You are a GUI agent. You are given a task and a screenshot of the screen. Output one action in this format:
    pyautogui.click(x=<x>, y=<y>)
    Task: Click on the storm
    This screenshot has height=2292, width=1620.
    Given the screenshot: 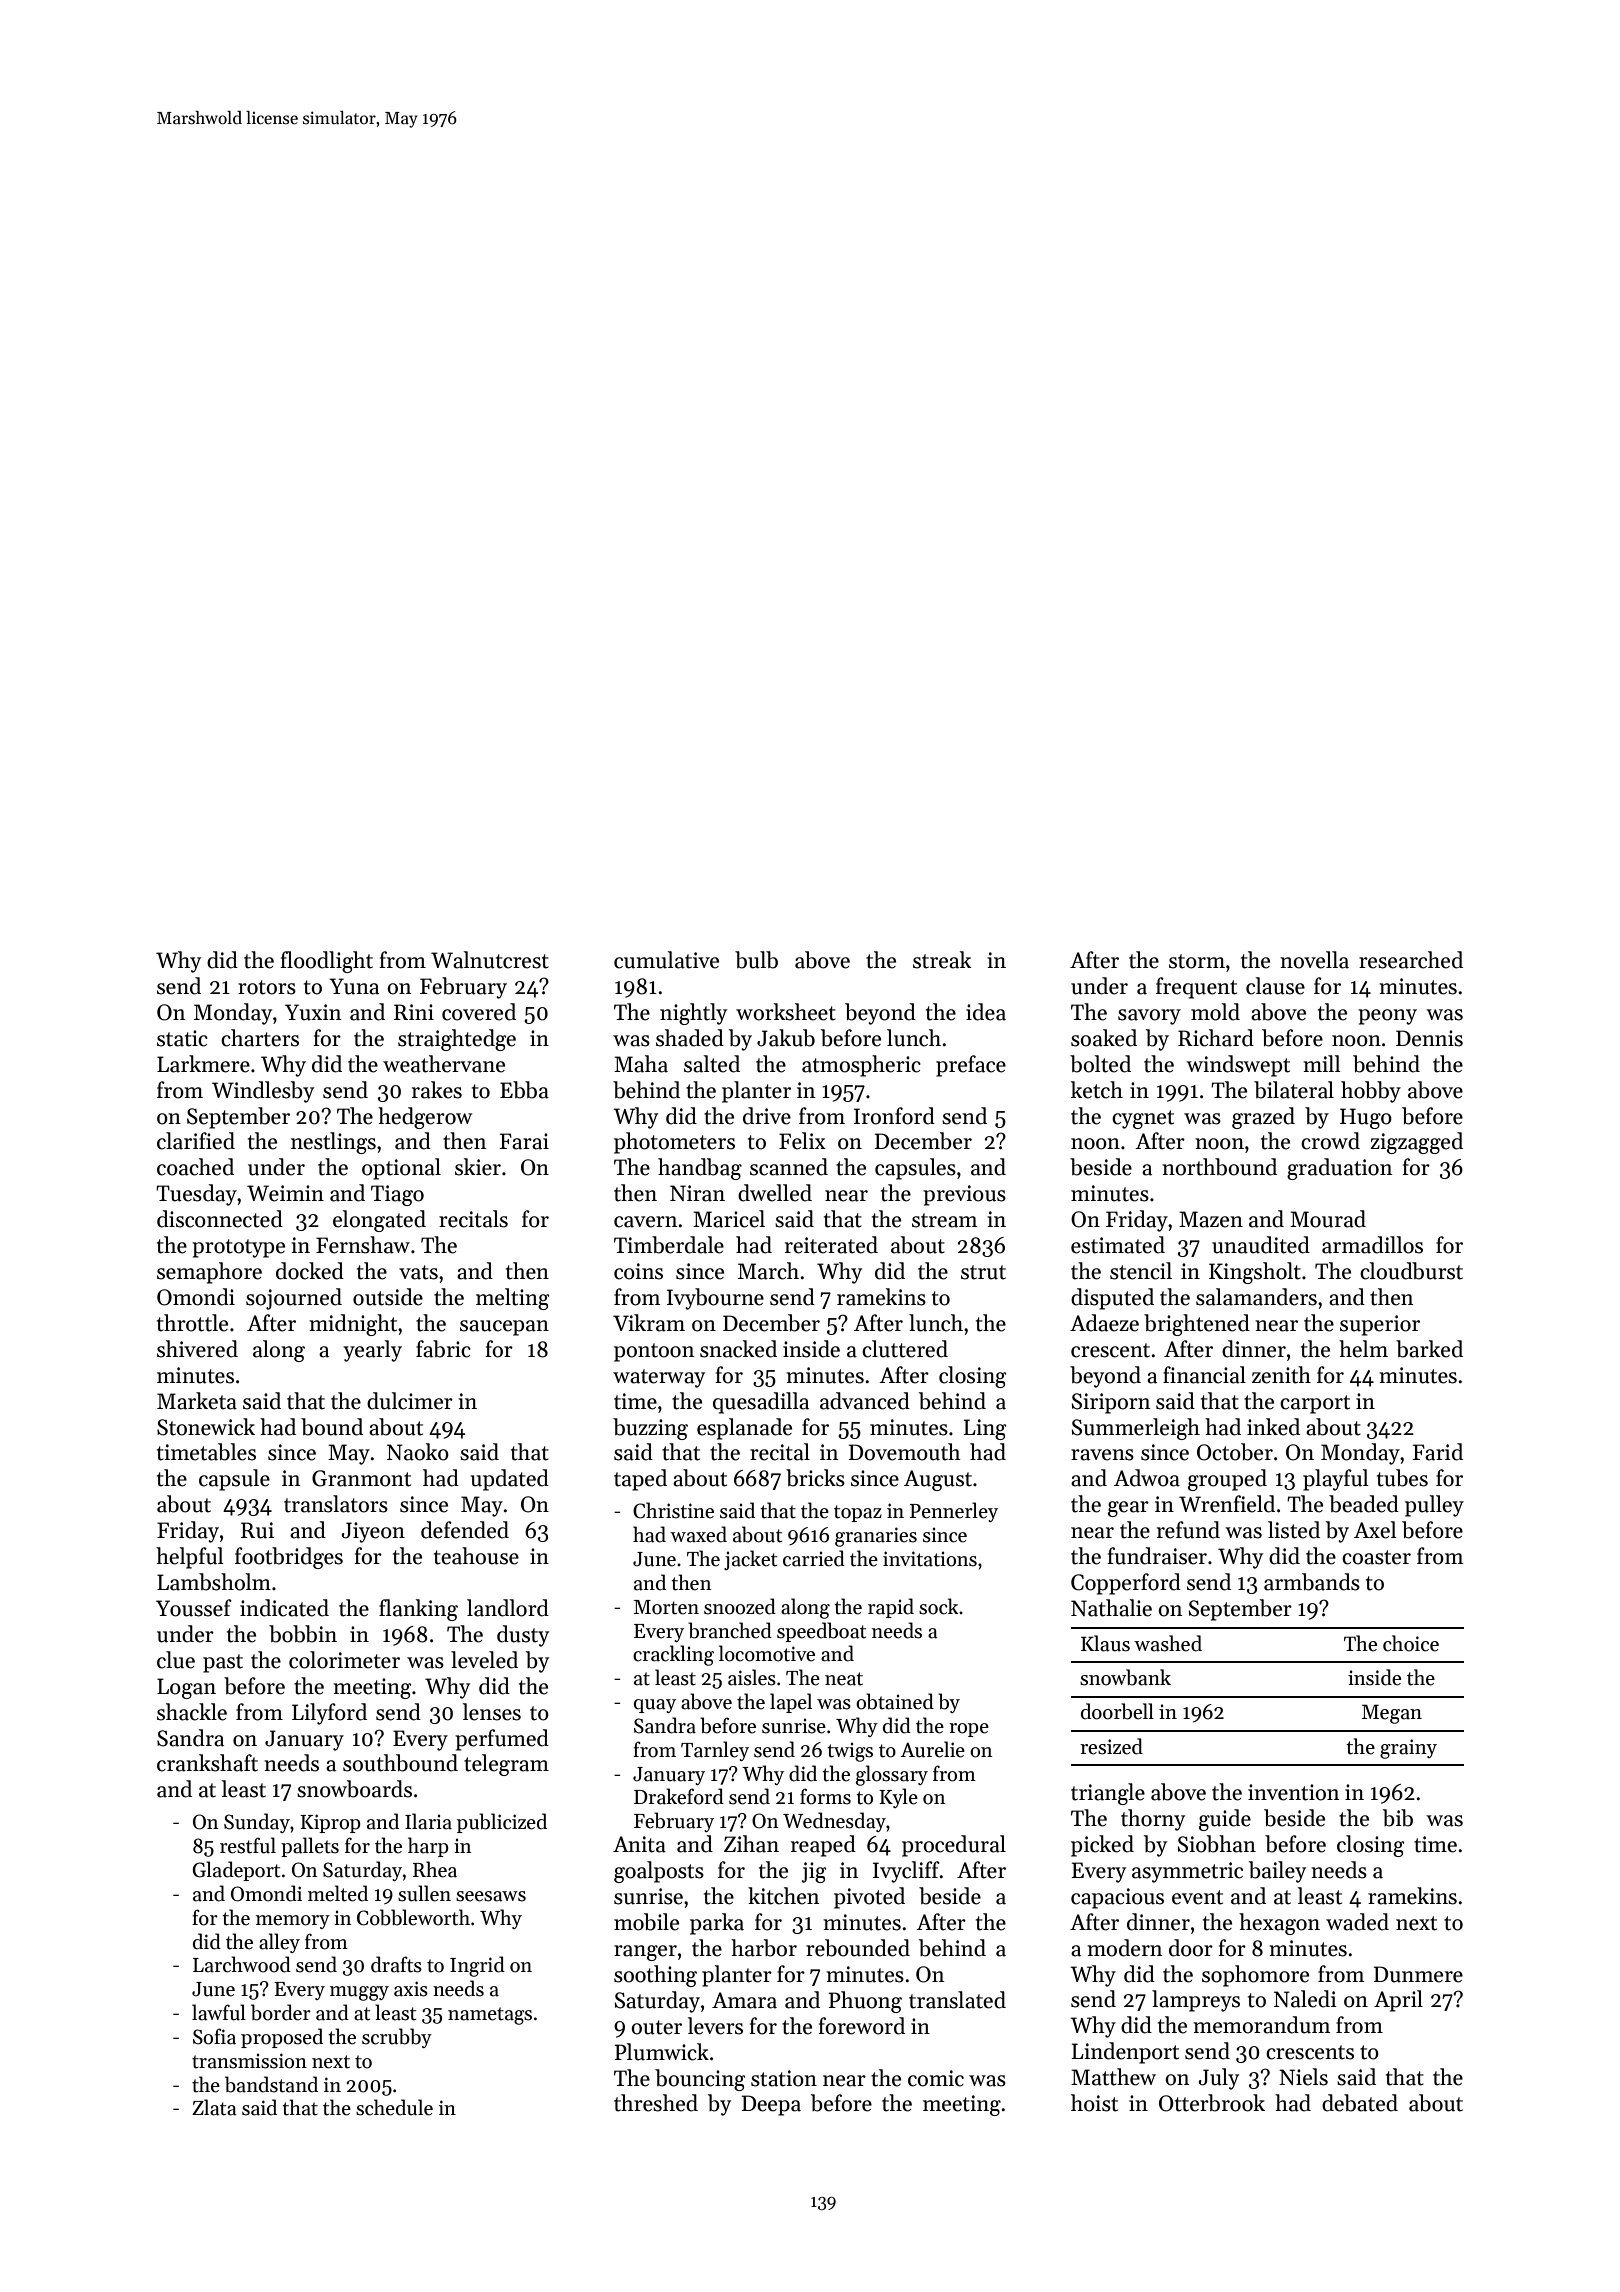 What is the action you would take?
    pyautogui.click(x=1197, y=961)
